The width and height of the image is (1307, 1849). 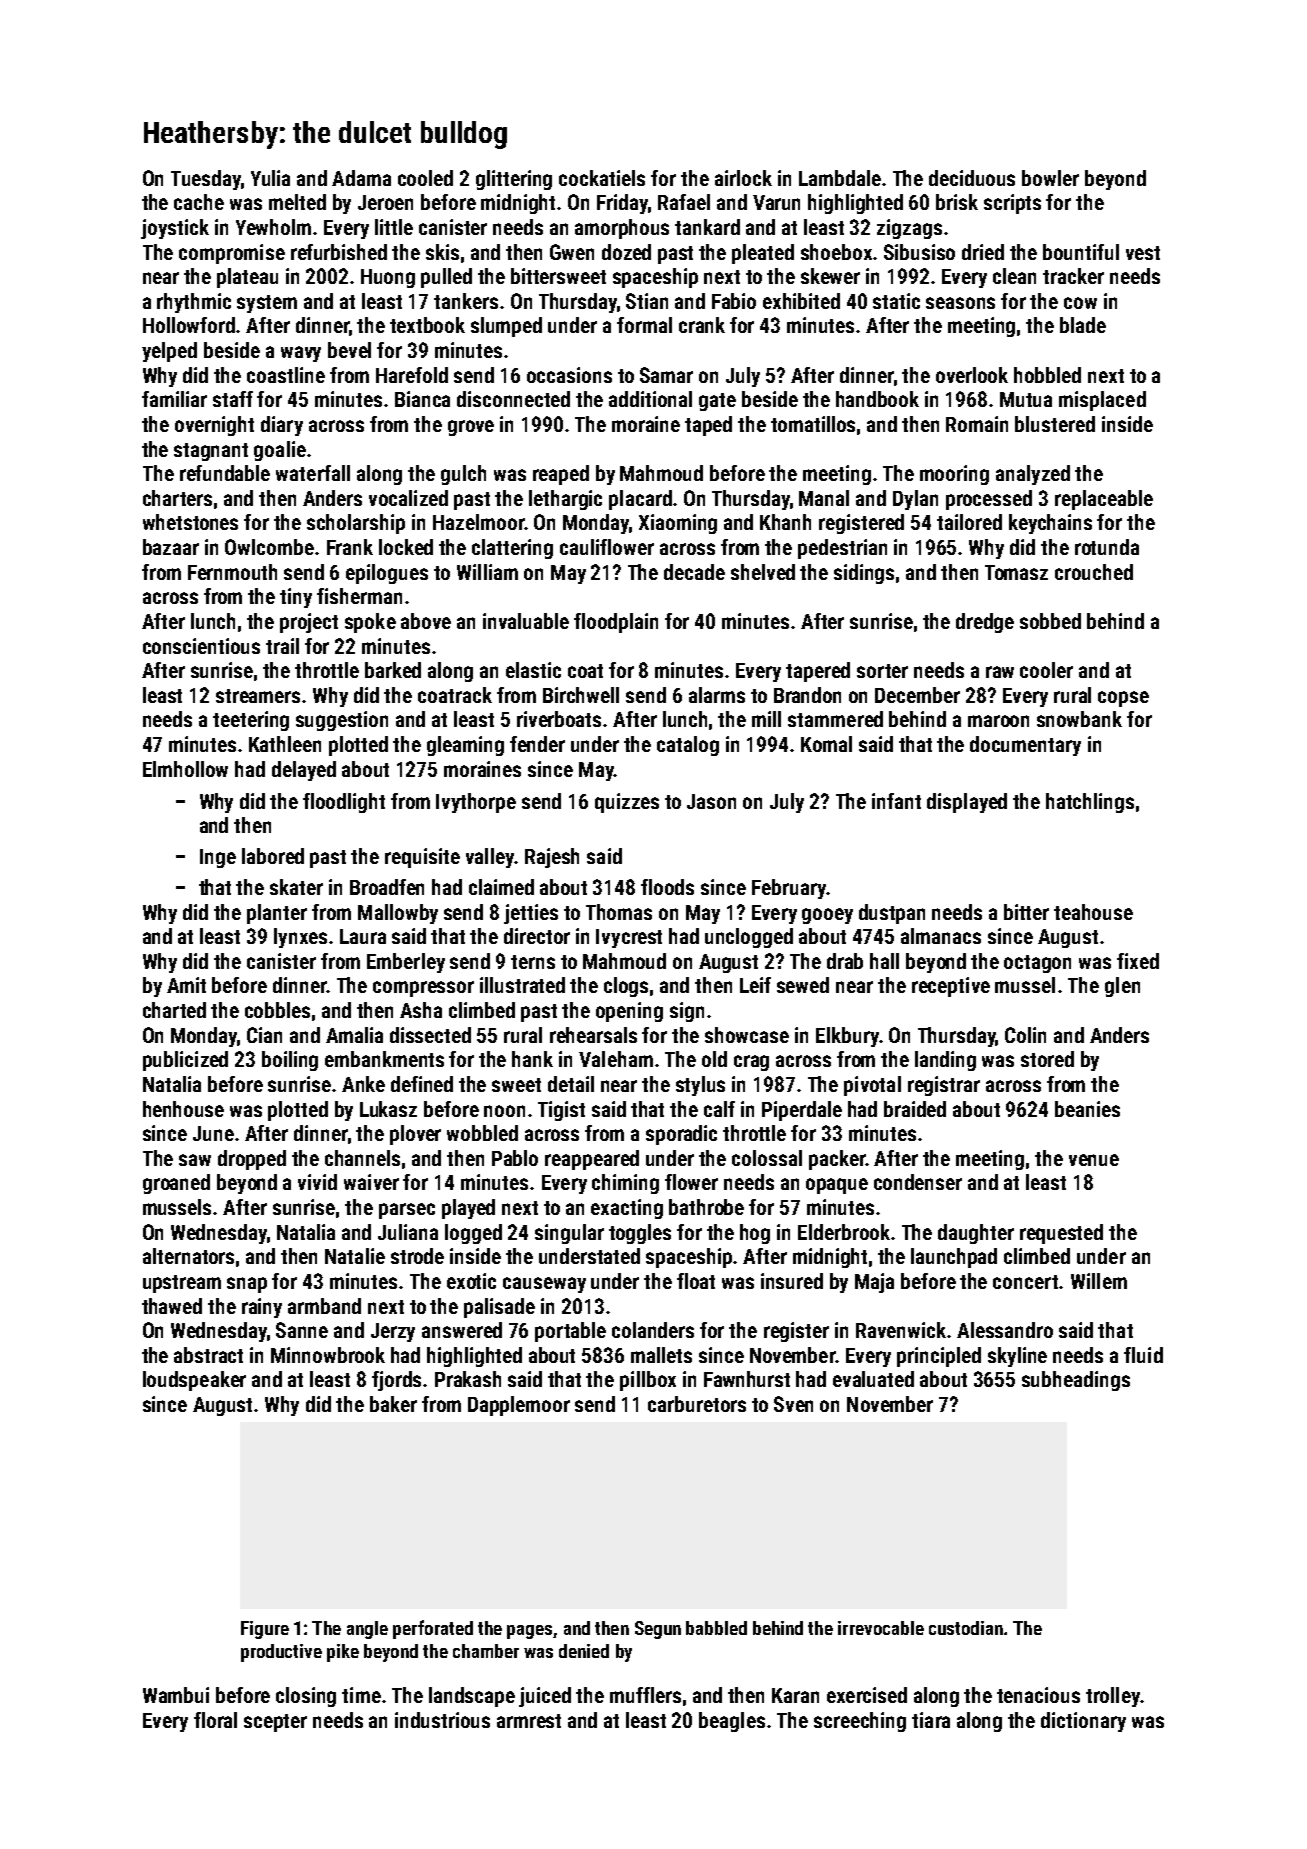 I want to click on Colin, so click(x=1025, y=1035).
